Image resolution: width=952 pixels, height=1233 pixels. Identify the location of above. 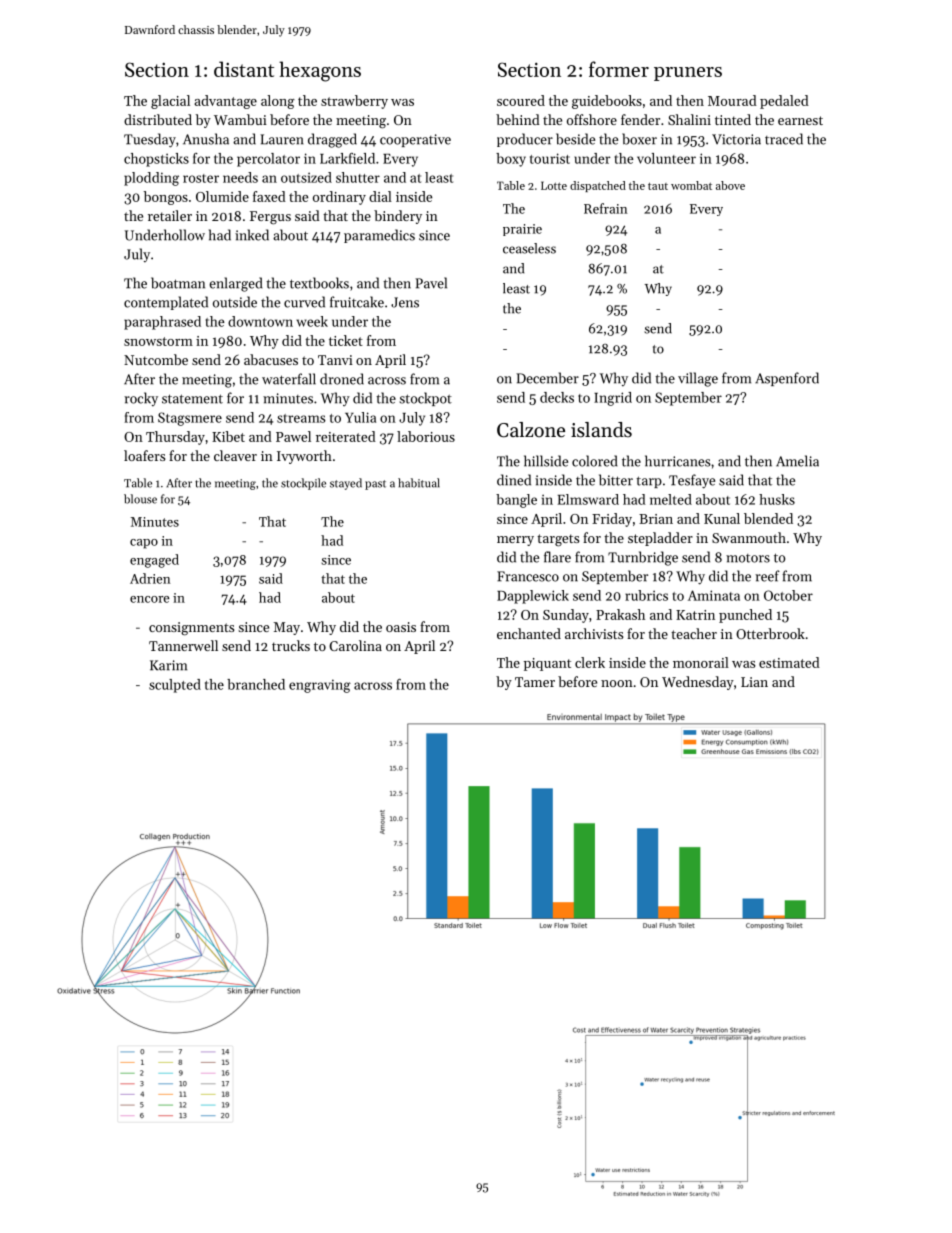
(730, 185).
